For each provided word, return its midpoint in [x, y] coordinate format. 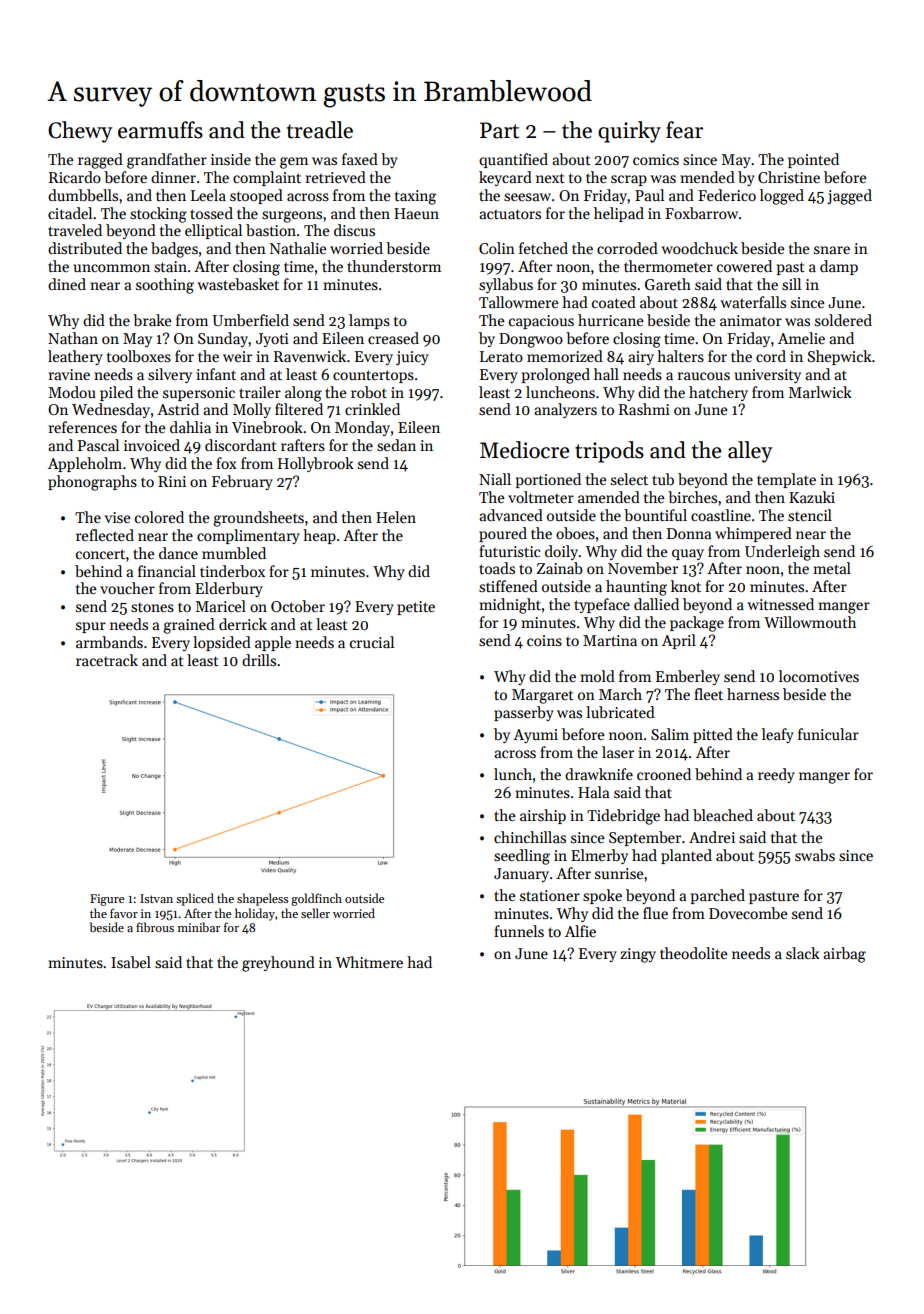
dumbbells [83, 195]
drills [259, 660]
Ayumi [535, 736]
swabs [815, 855]
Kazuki [812, 497]
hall [606, 374]
